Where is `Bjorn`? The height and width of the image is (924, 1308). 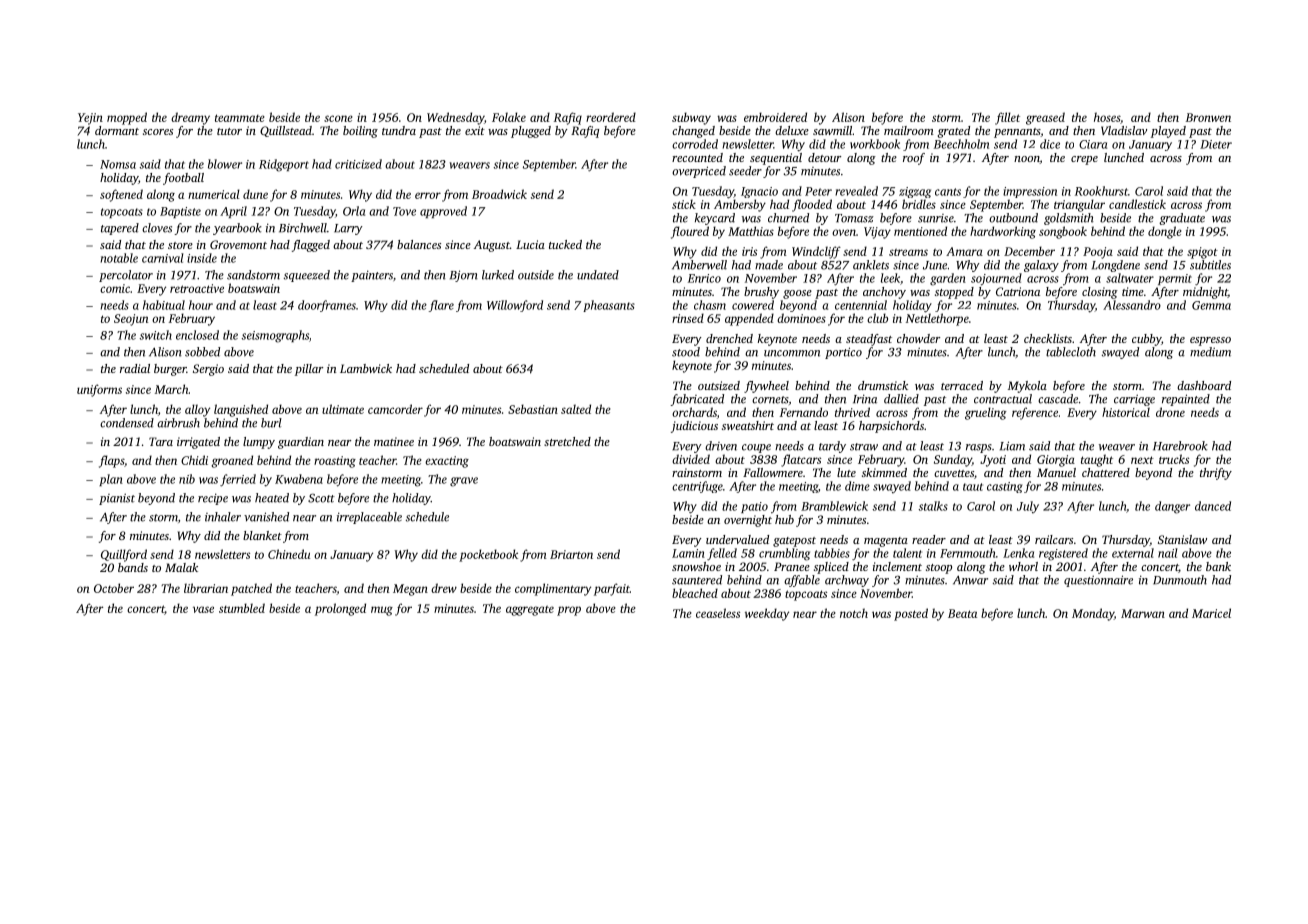 Bjorn is located at coordinates (464, 276).
